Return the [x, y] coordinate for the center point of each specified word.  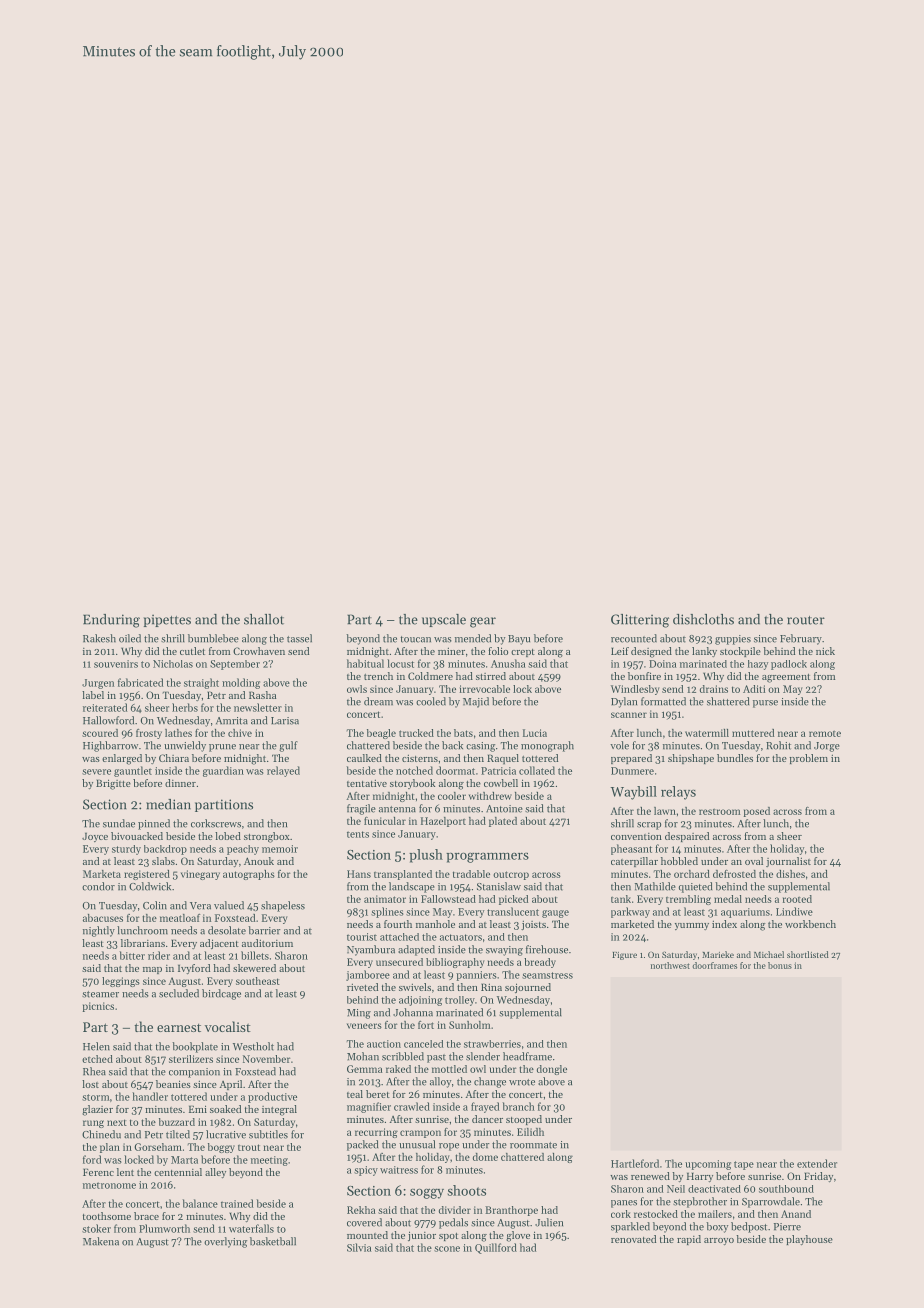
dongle [552, 1070]
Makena [101, 1241]
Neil [676, 1189]
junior [422, 1236]
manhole [435, 924]
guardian [223, 771]
